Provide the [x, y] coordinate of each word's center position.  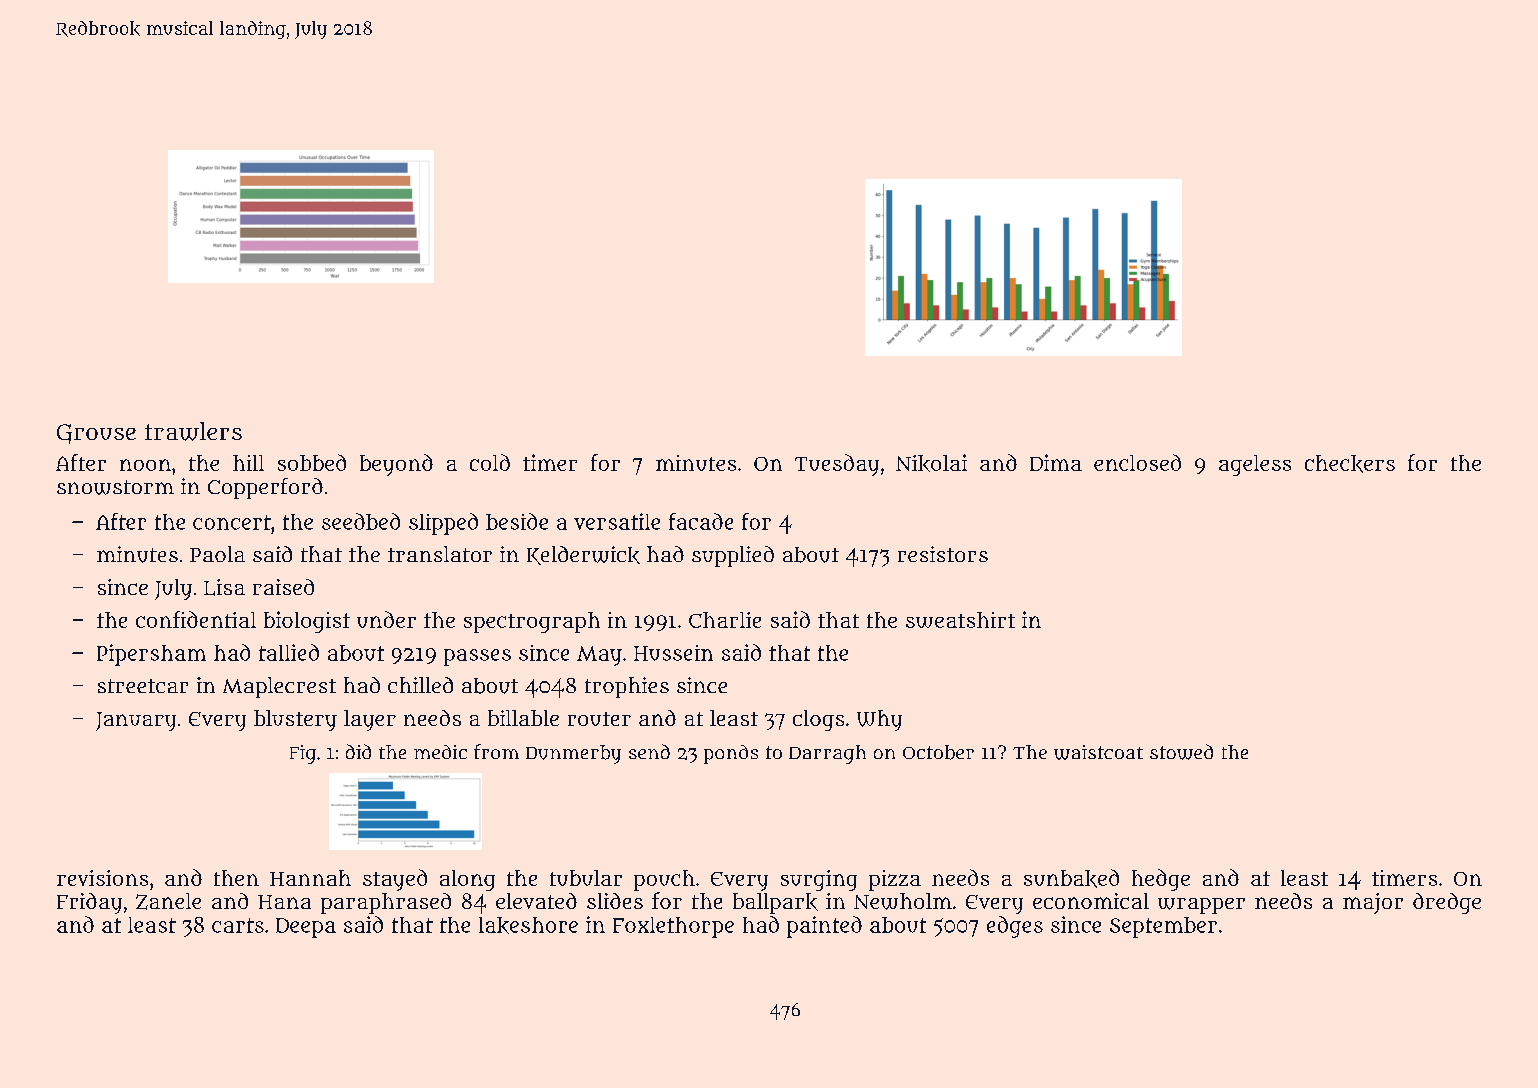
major [1373, 903]
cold [490, 462]
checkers [1350, 464]
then [236, 878]
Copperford [265, 488]
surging [819, 880]
